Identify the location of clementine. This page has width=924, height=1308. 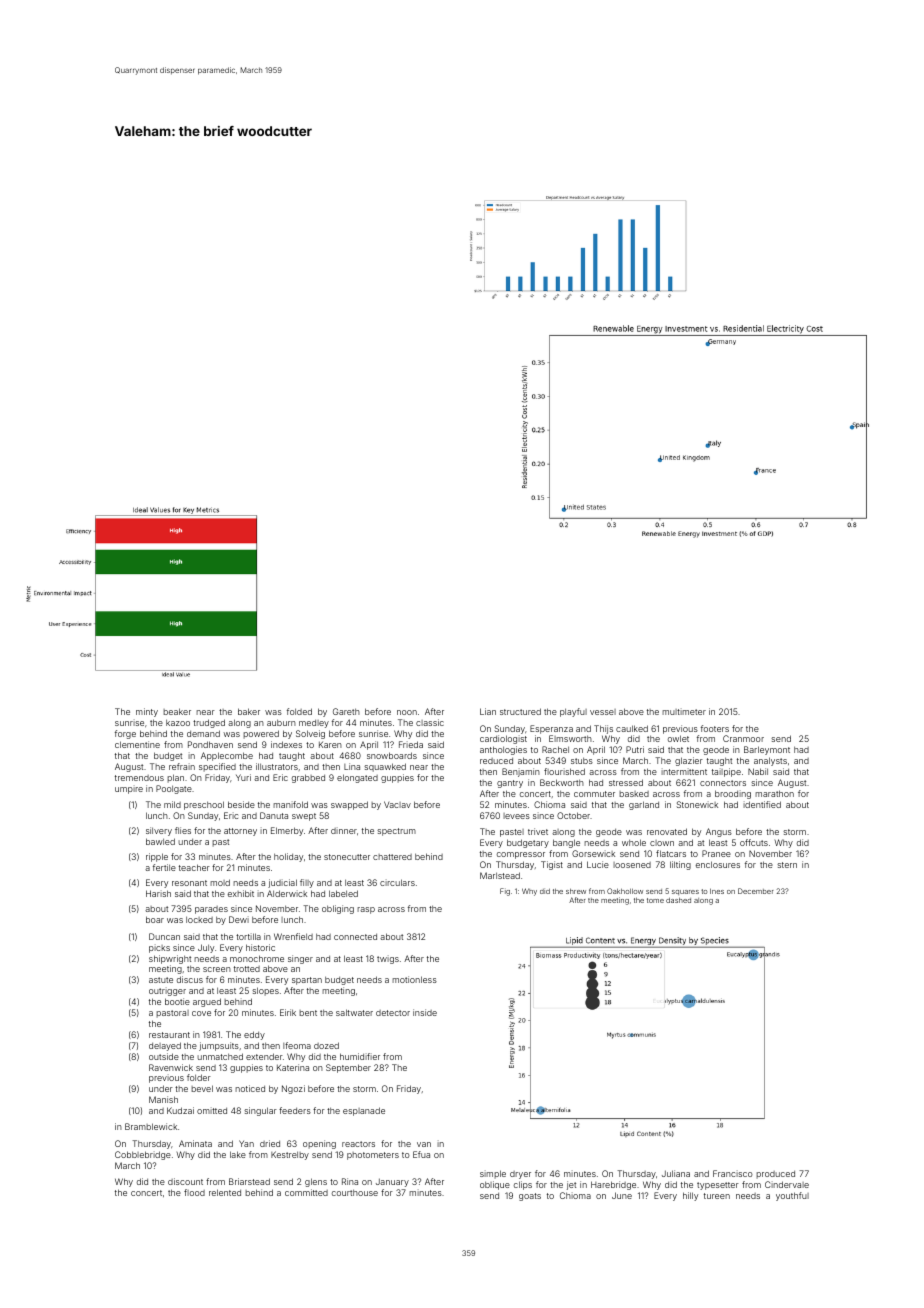
(137, 744).
